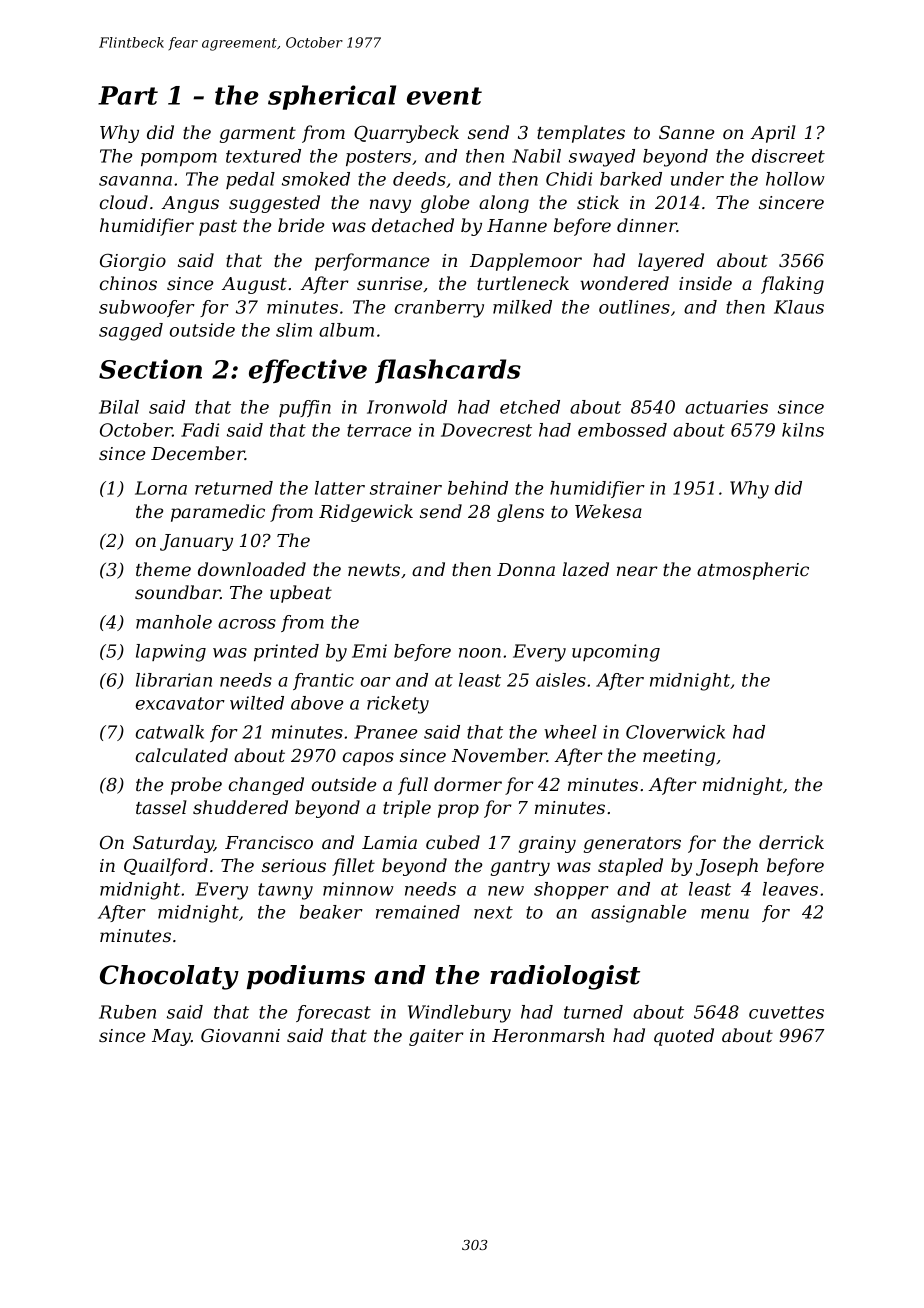  I want to click on above, so click(317, 703).
